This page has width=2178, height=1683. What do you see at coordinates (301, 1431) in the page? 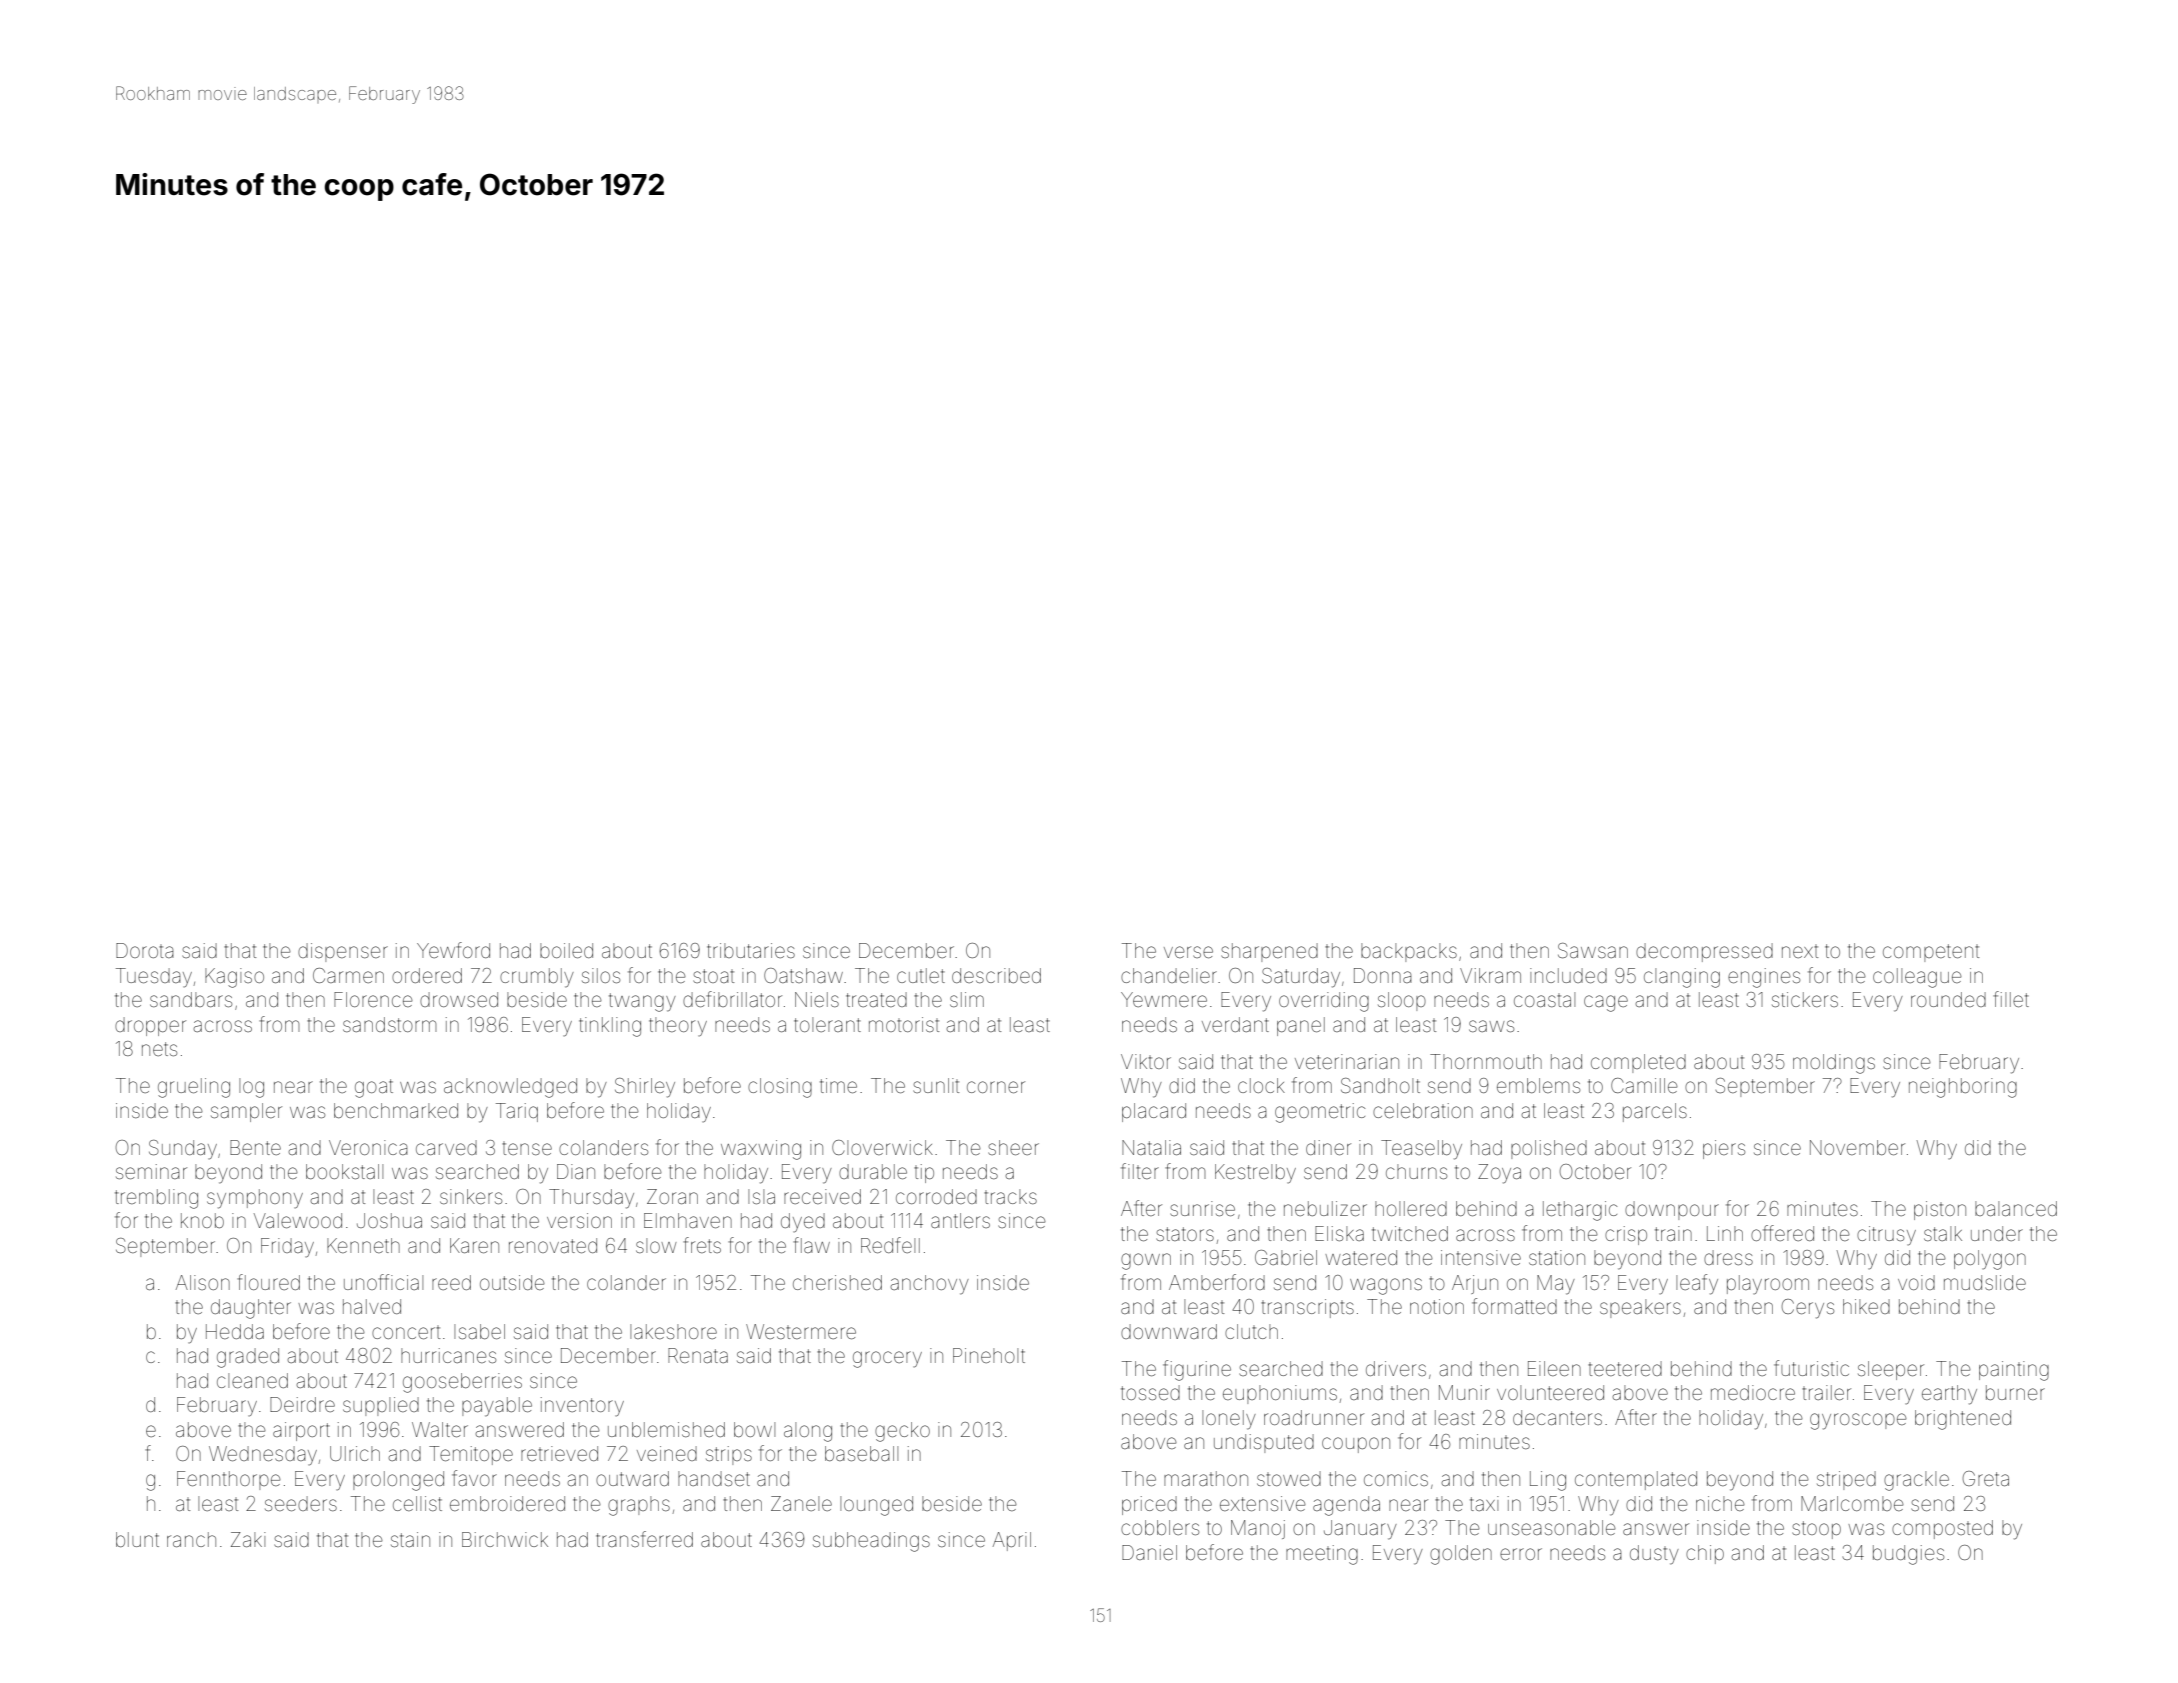
I see `airport` at bounding box center [301, 1431].
